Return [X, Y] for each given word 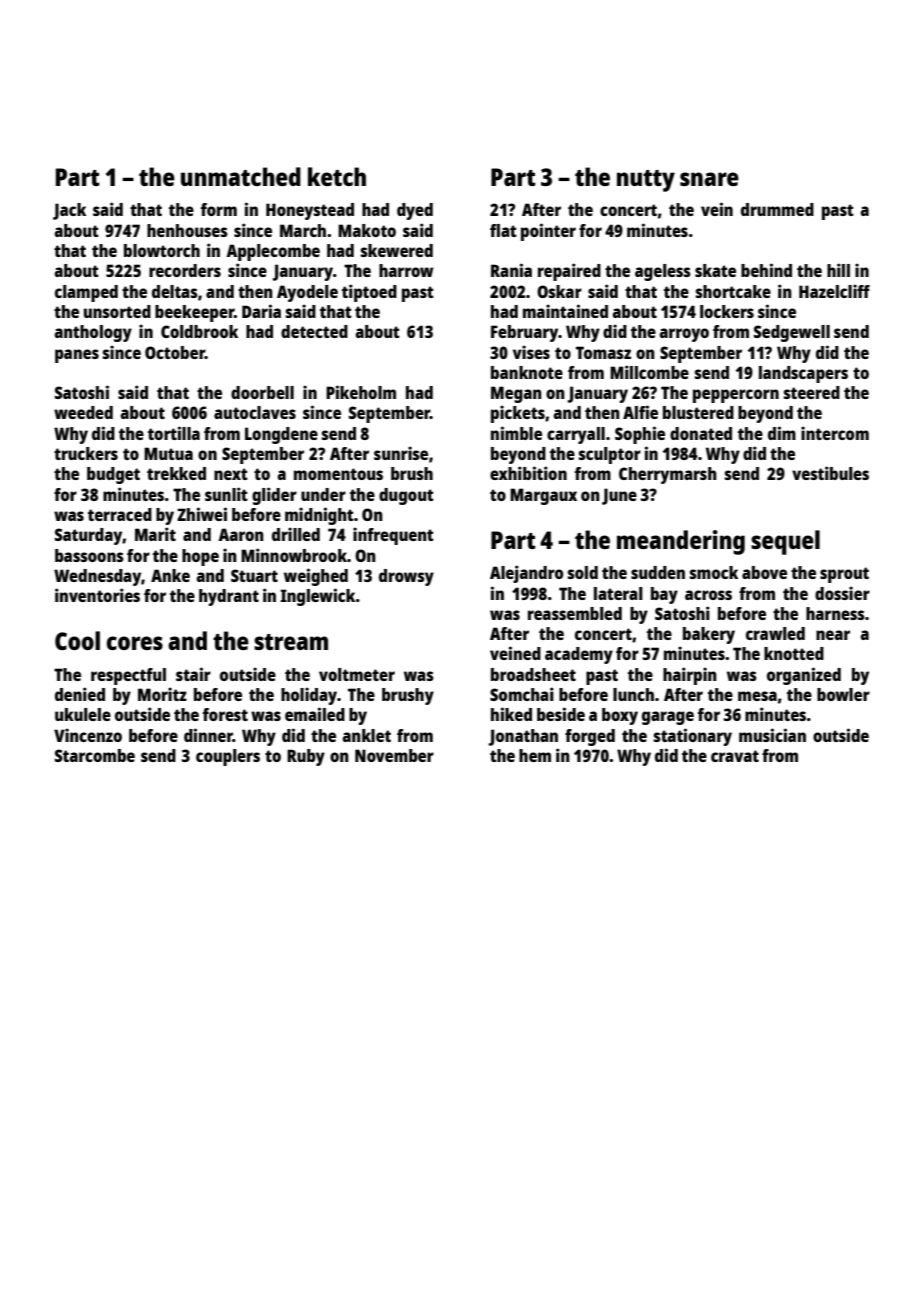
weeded [83, 412]
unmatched [241, 176]
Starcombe [95, 755]
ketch [337, 176]
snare [709, 179]
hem [535, 755]
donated [701, 433]
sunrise [401, 453]
